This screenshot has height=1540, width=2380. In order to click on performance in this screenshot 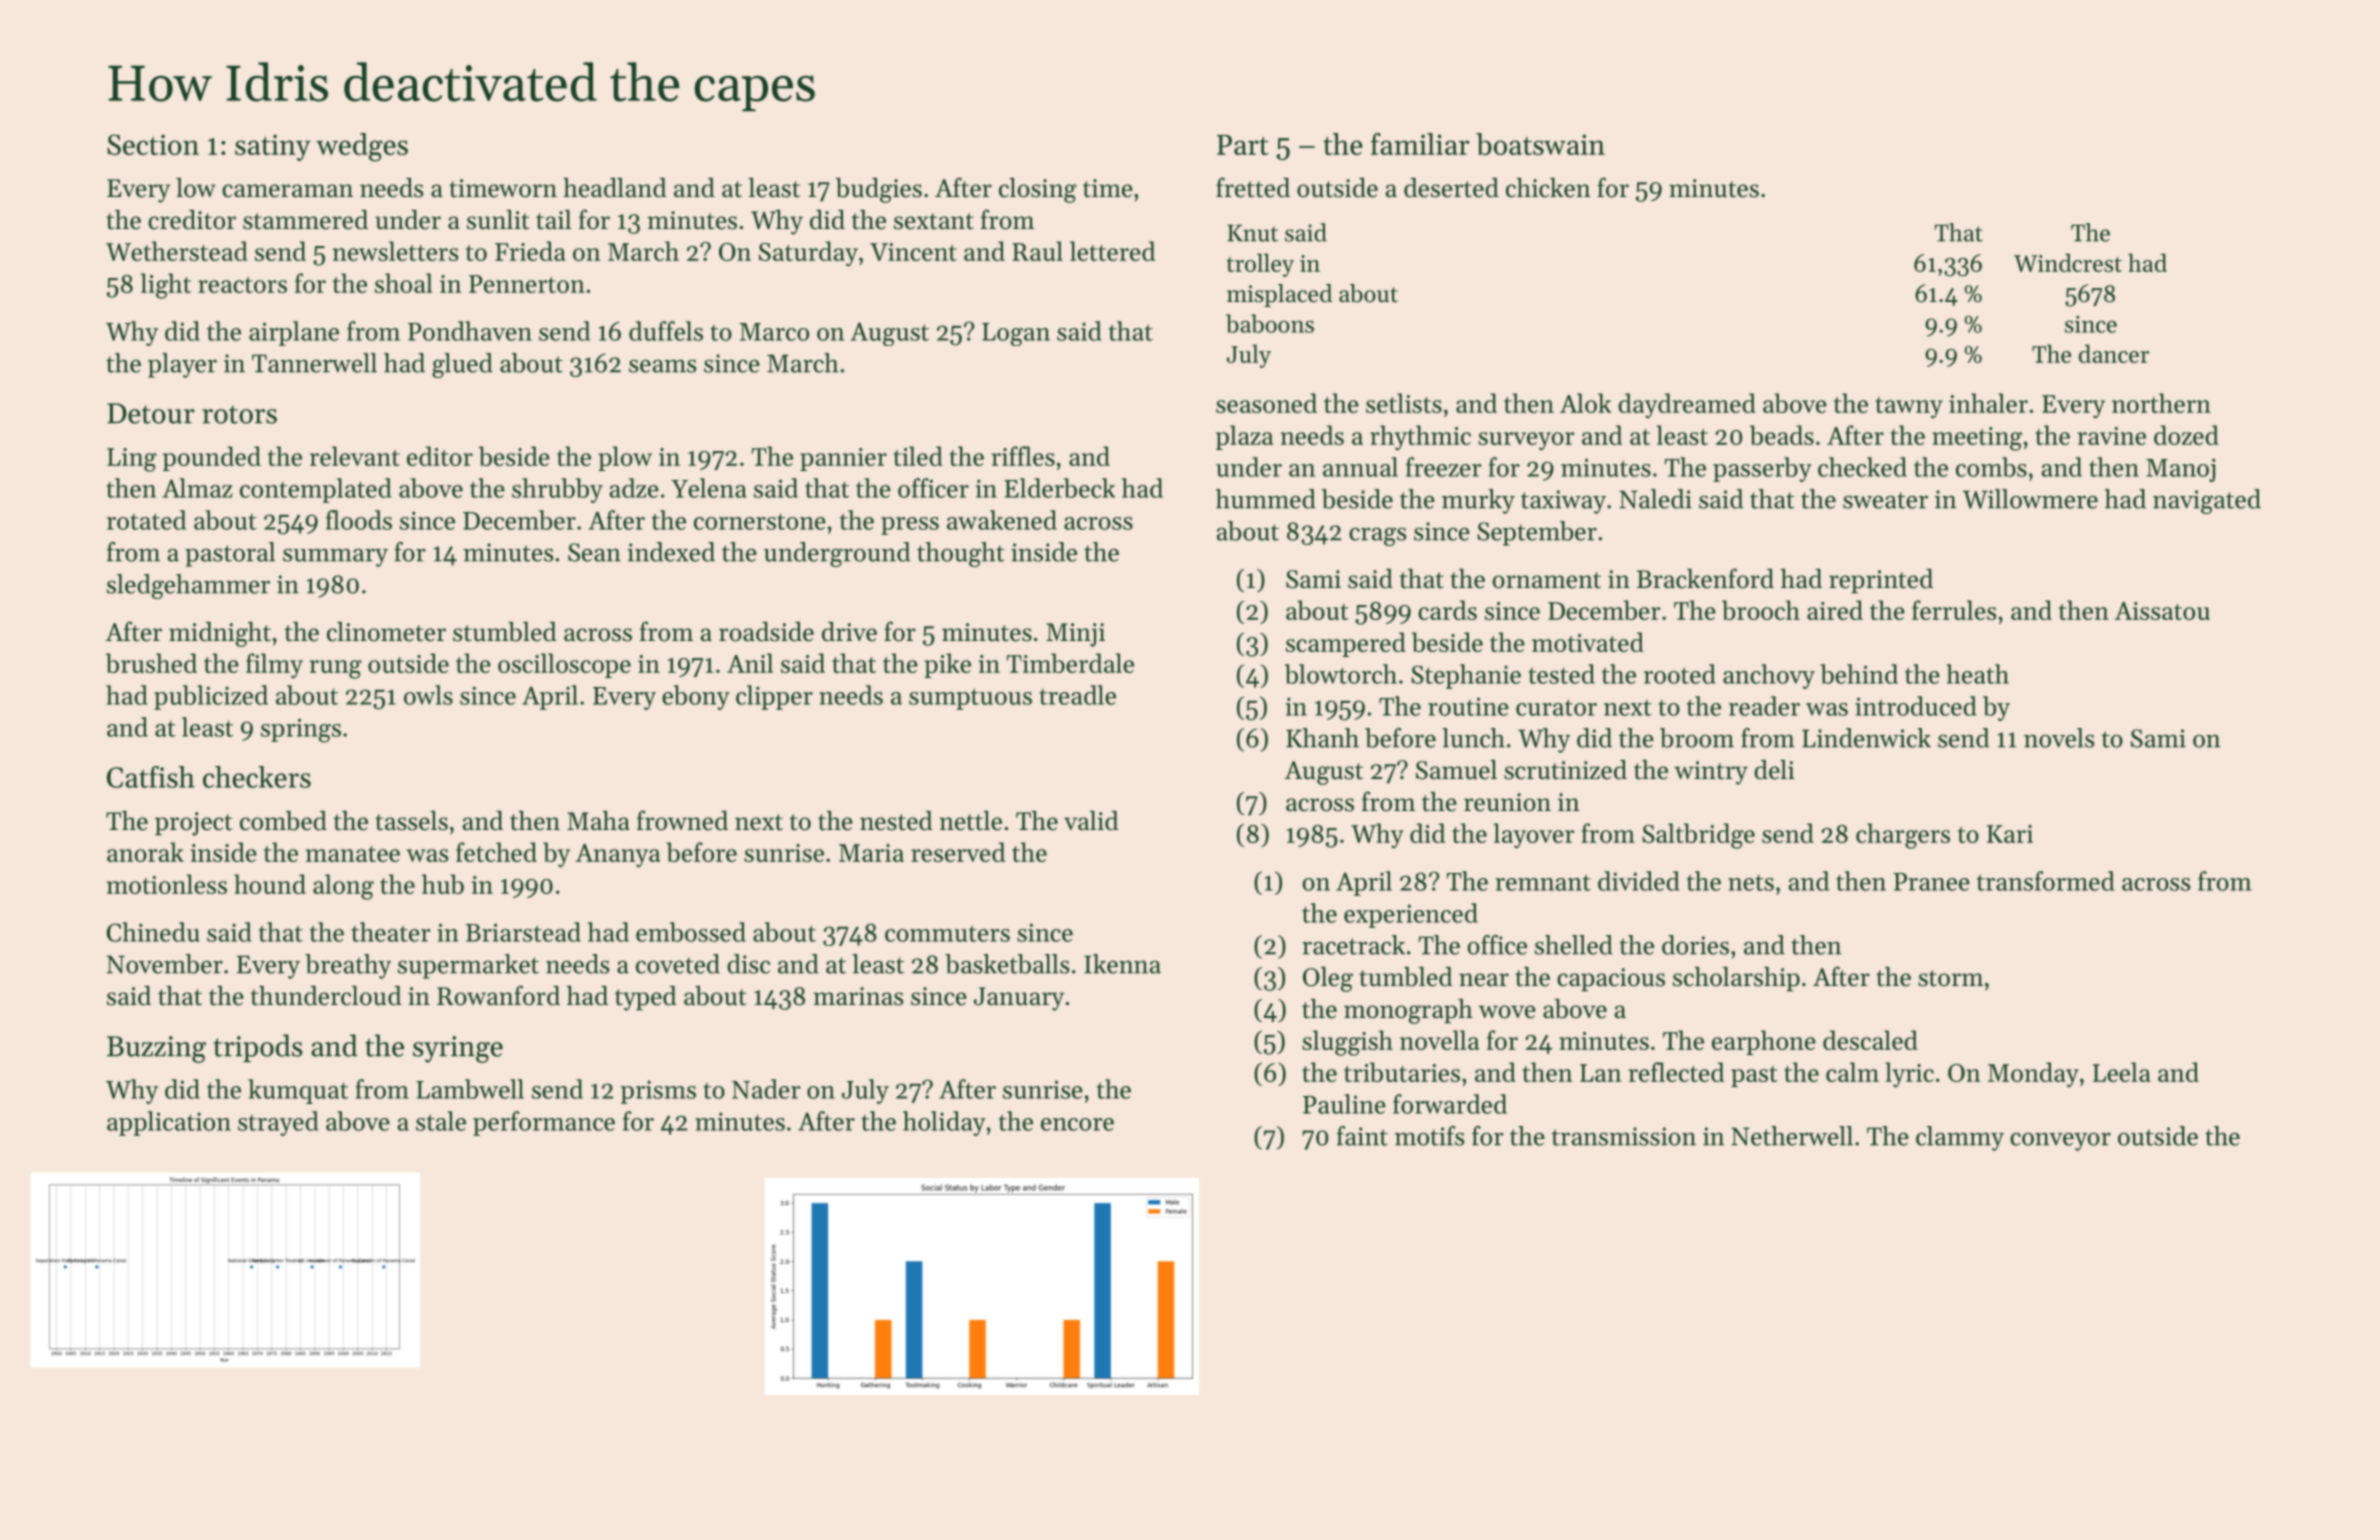, I will do `click(544, 1123)`.
